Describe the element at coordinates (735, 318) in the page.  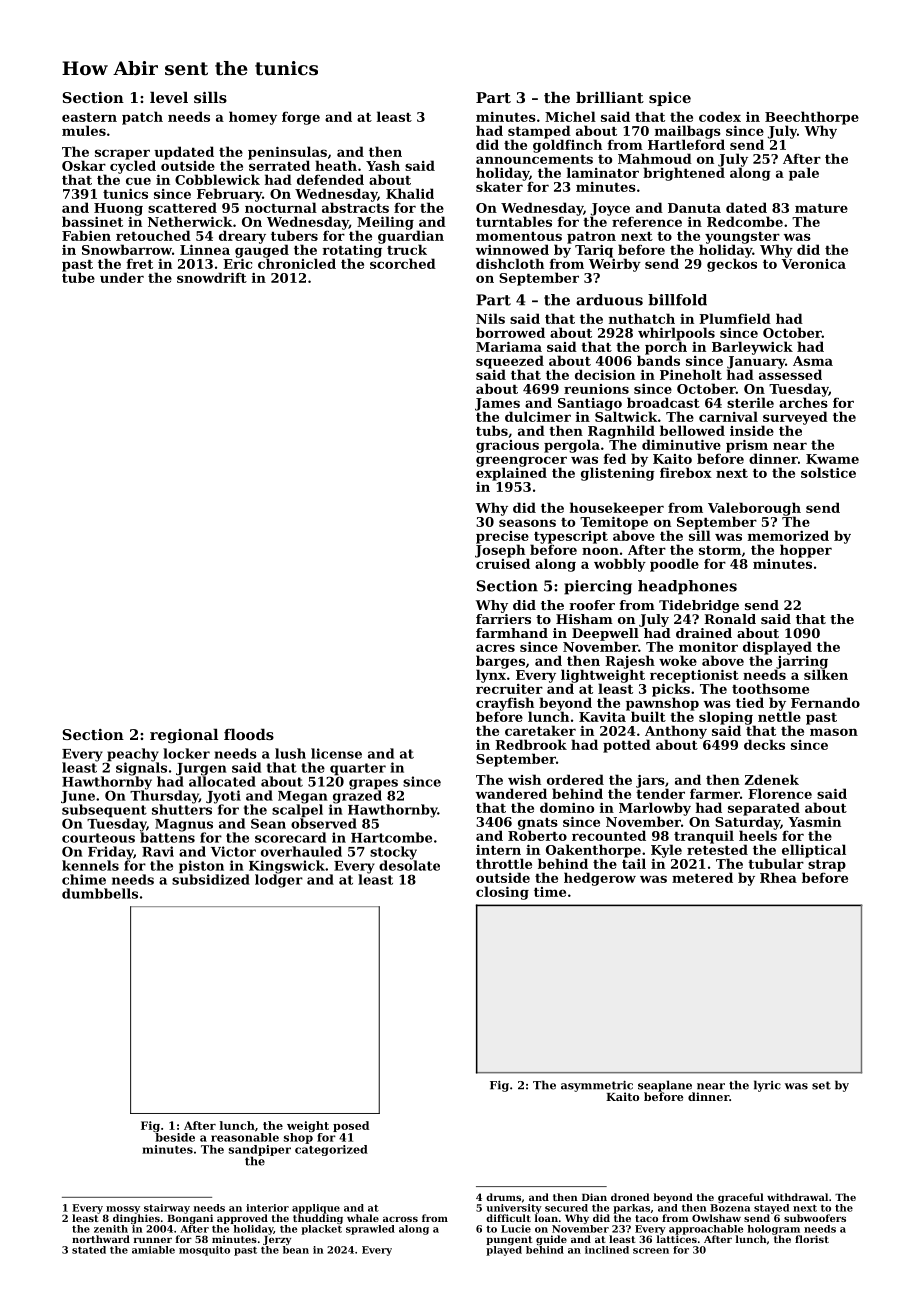
I see `Plumfield` at that location.
